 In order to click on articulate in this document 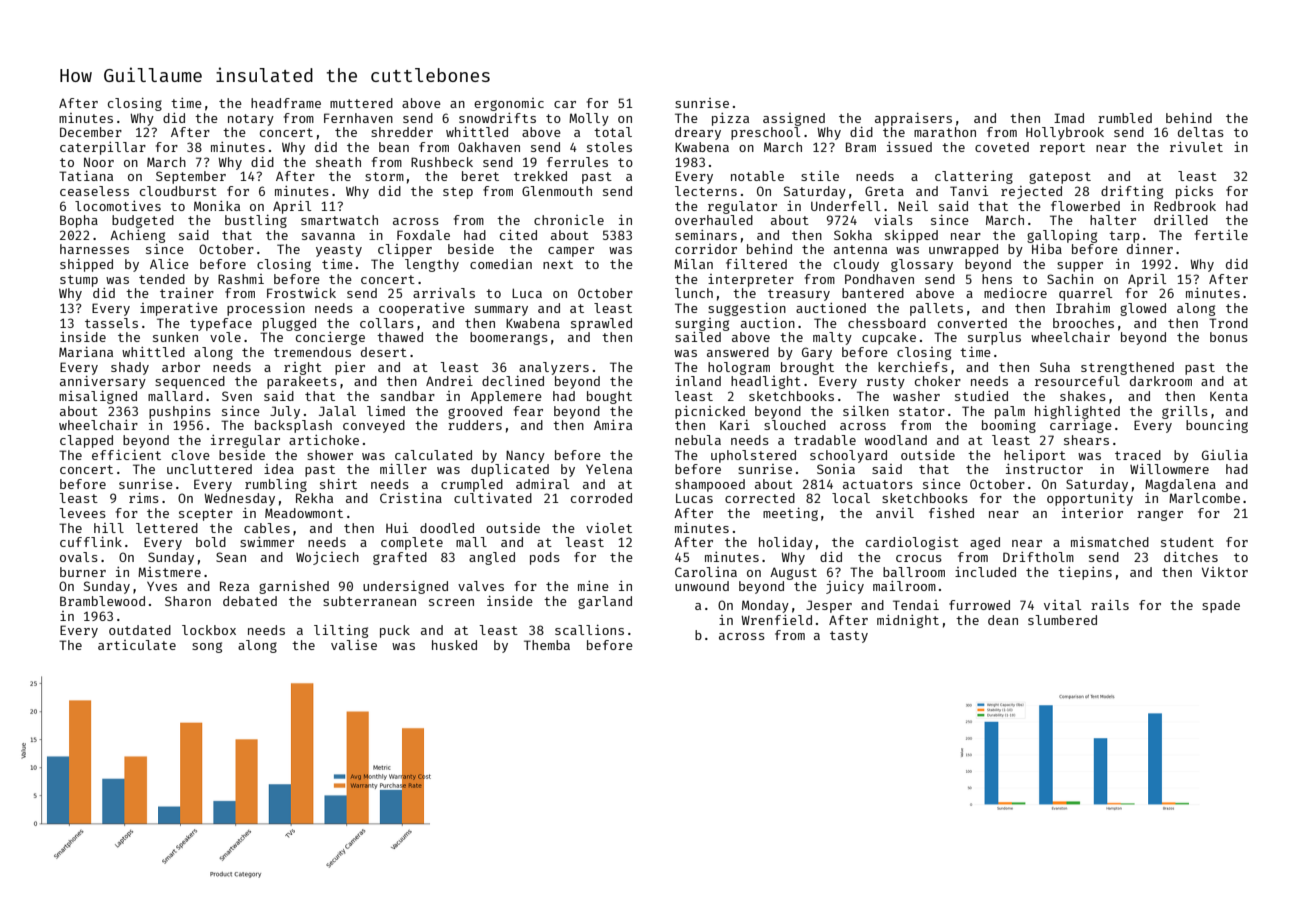, I will do `click(137, 645)`.
